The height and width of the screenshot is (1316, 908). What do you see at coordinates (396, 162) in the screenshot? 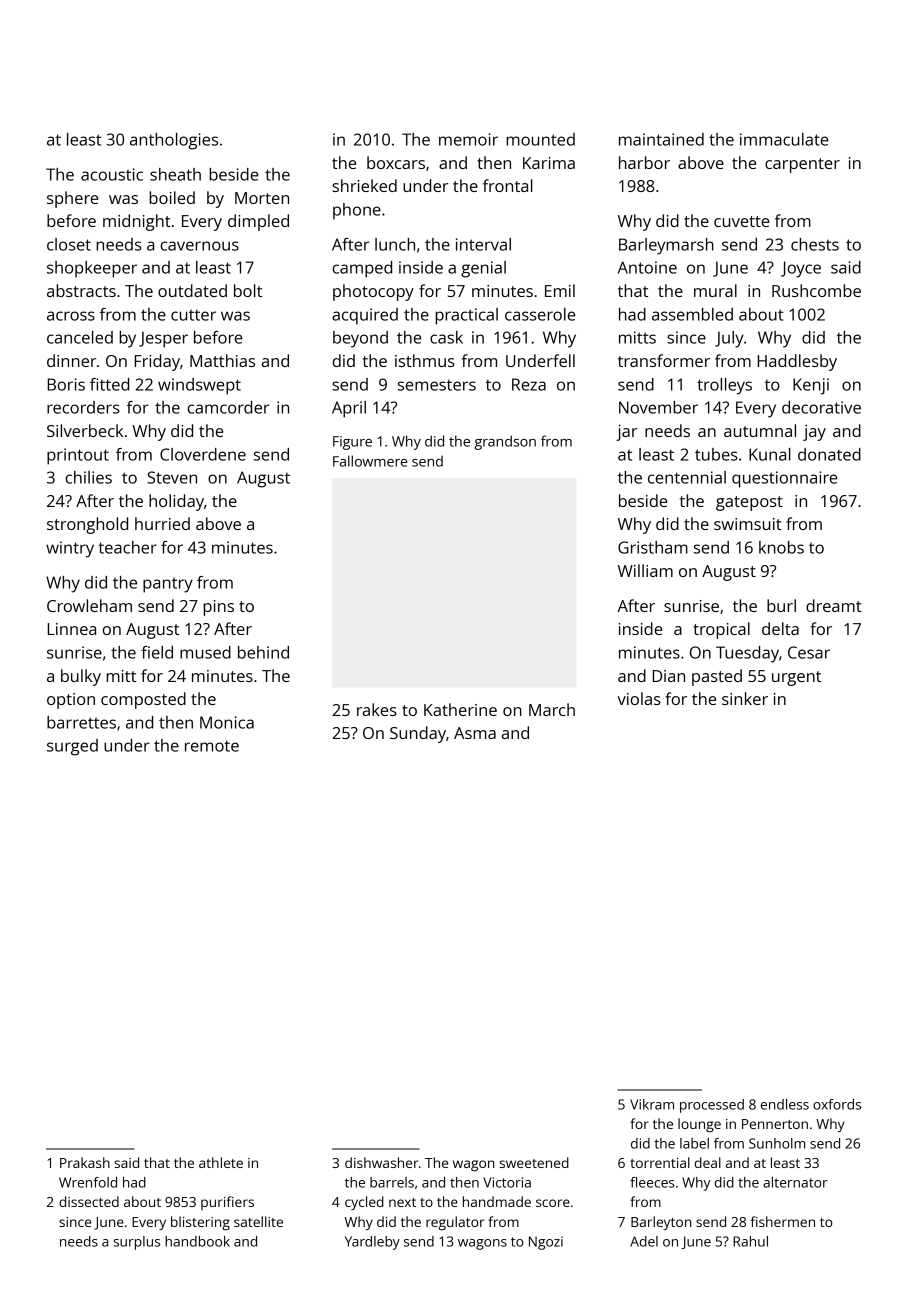
I see `boxcars` at bounding box center [396, 162].
